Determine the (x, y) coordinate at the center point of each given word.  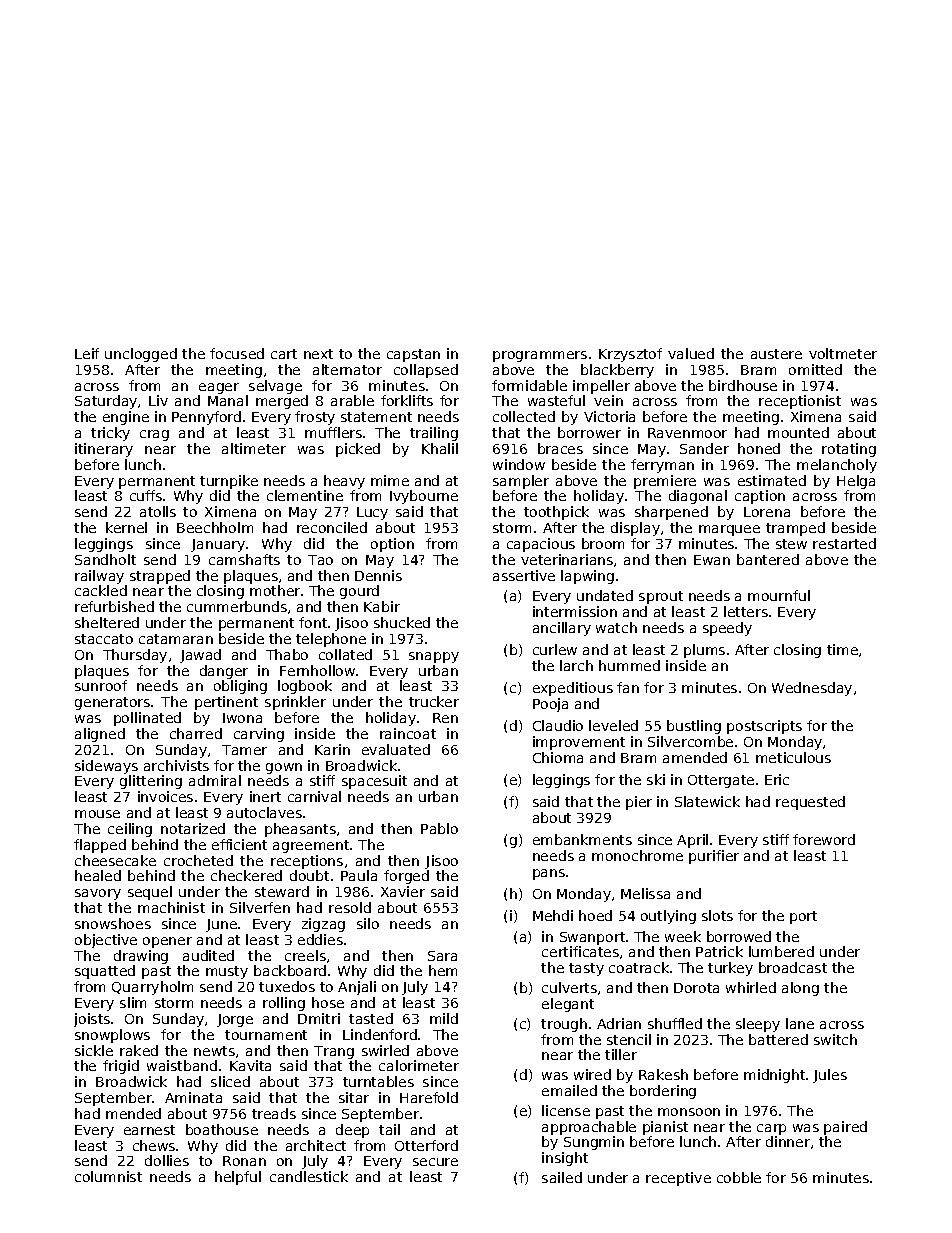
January (218, 545)
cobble (739, 1177)
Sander (704, 448)
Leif (87, 353)
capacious (541, 545)
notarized (193, 828)
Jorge (235, 1020)
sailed (562, 1177)
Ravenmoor (687, 433)
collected (524, 416)
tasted (371, 1018)
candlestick (309, 1176)
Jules (830, 1076)
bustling (694, 727)
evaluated (396, 749)
